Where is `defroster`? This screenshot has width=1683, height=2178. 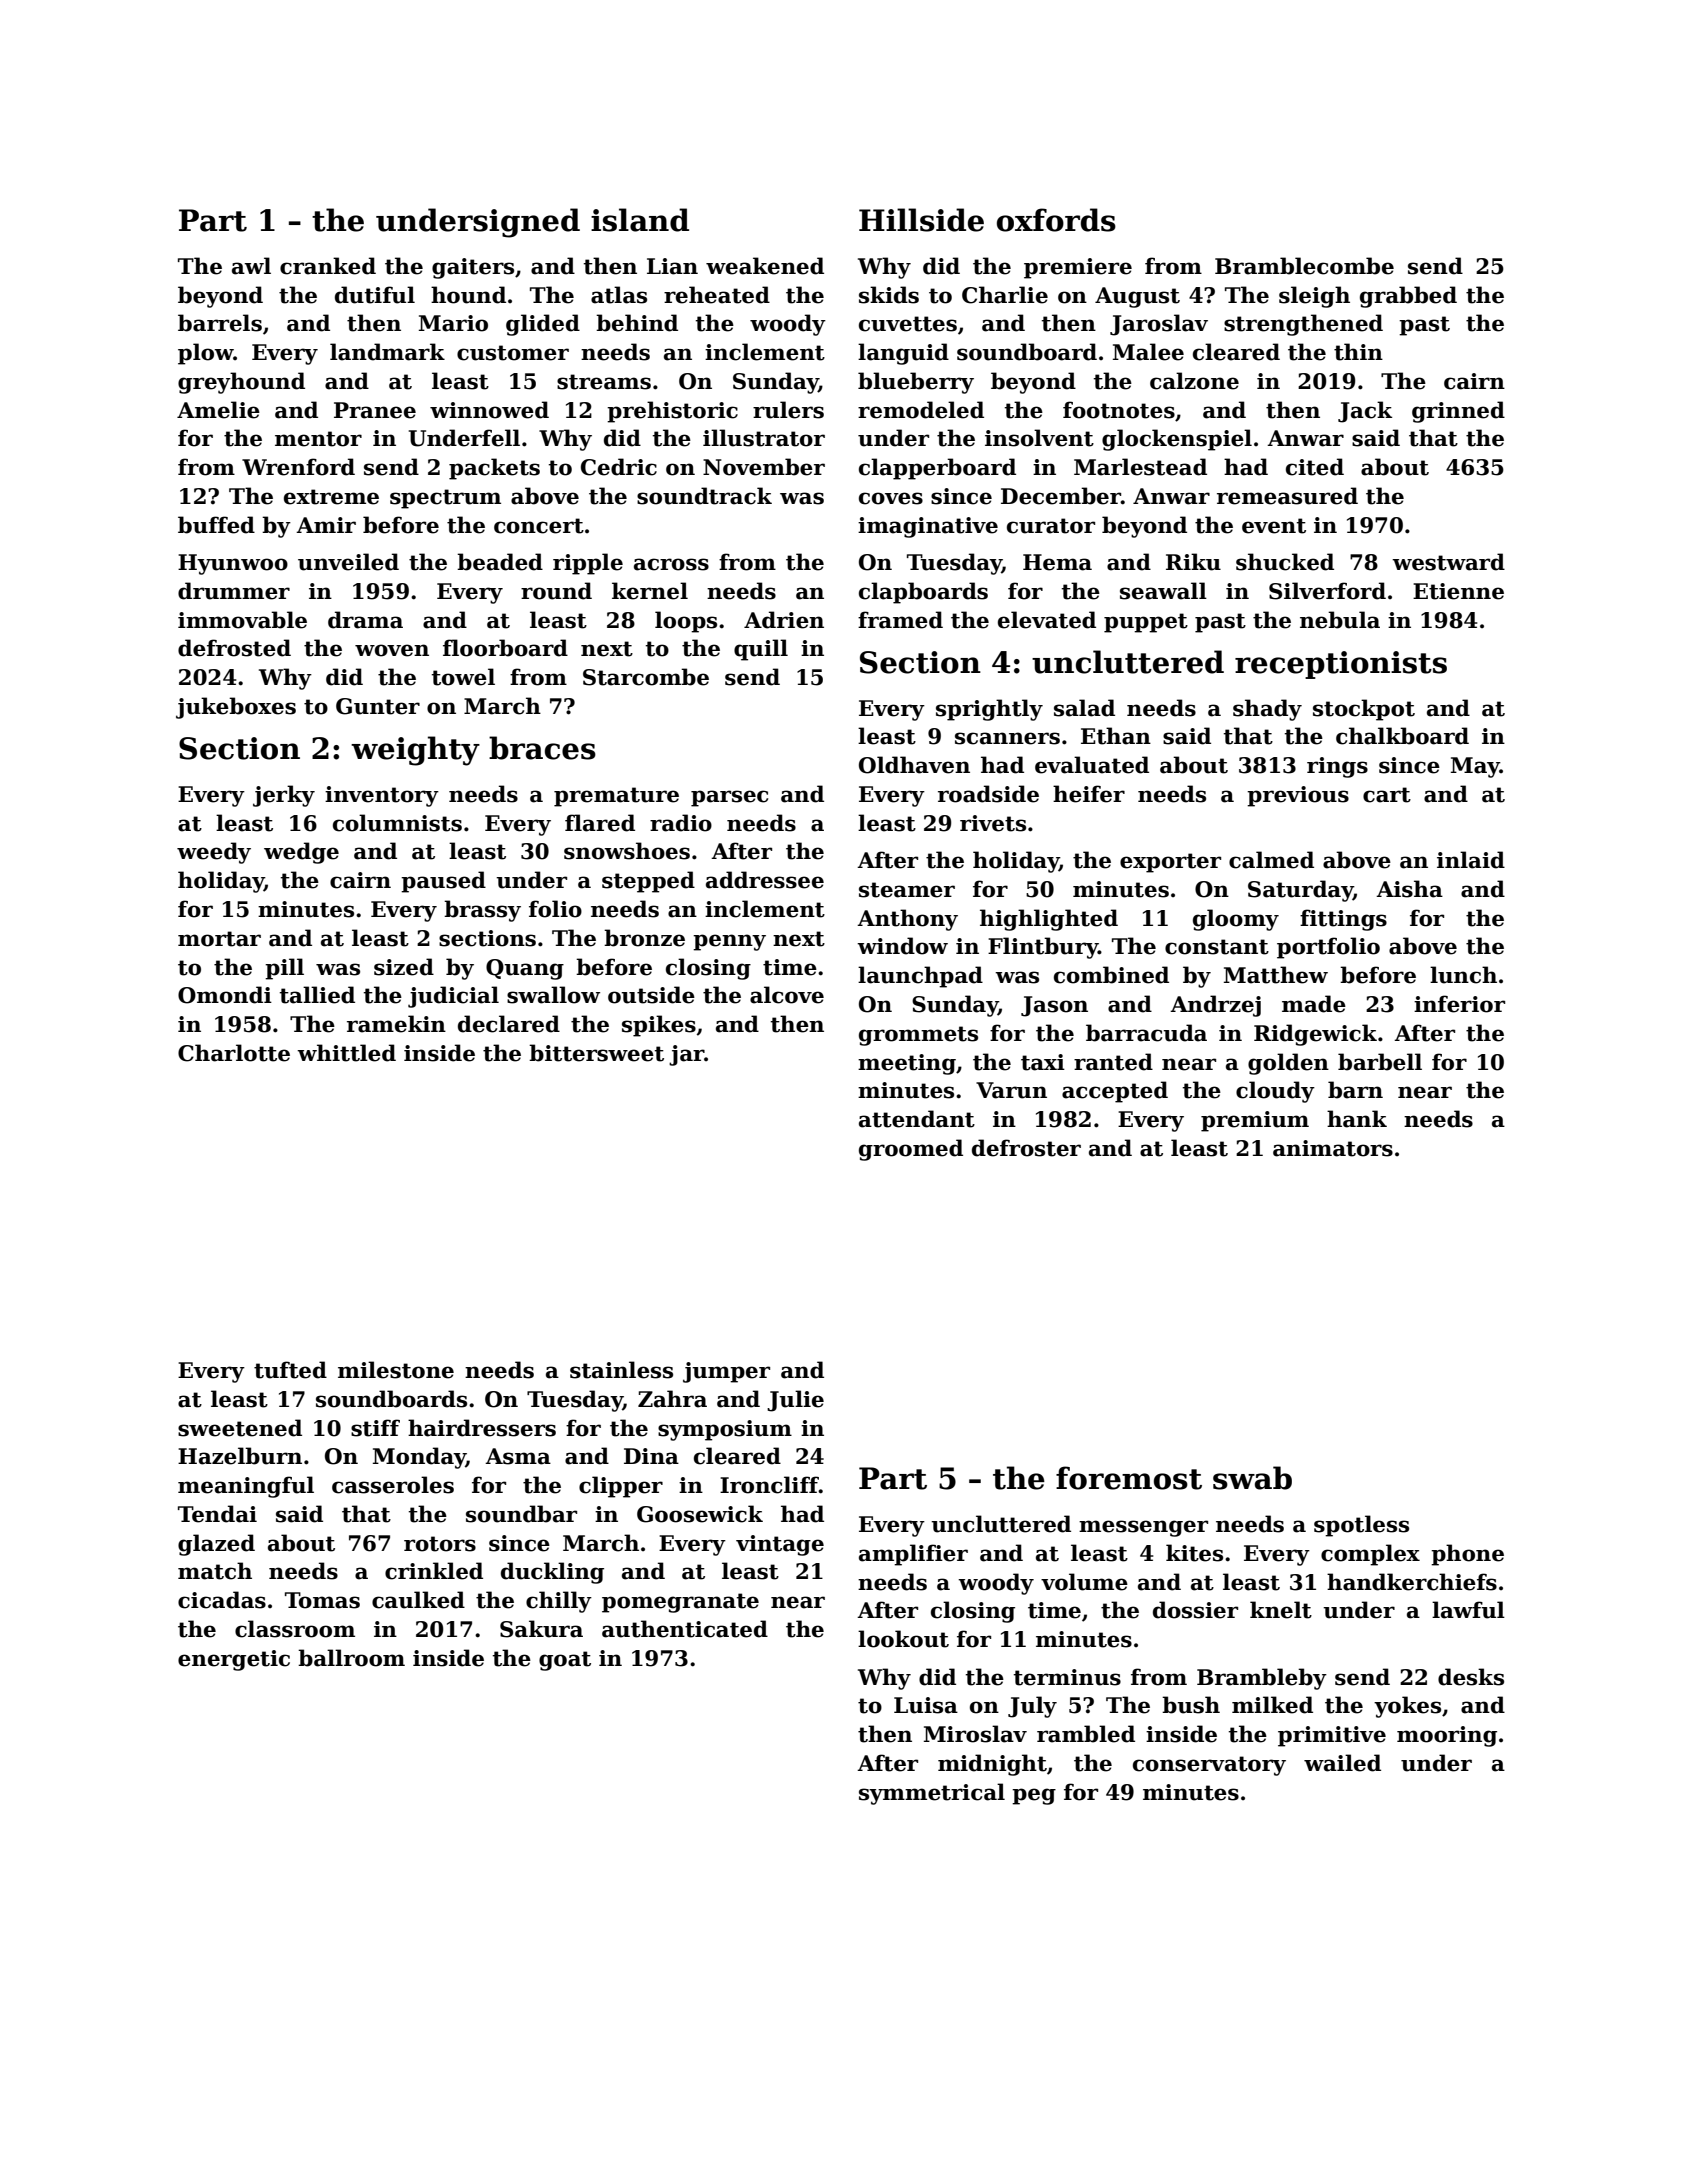 defroster is located at coordinates (1026, 1148).
